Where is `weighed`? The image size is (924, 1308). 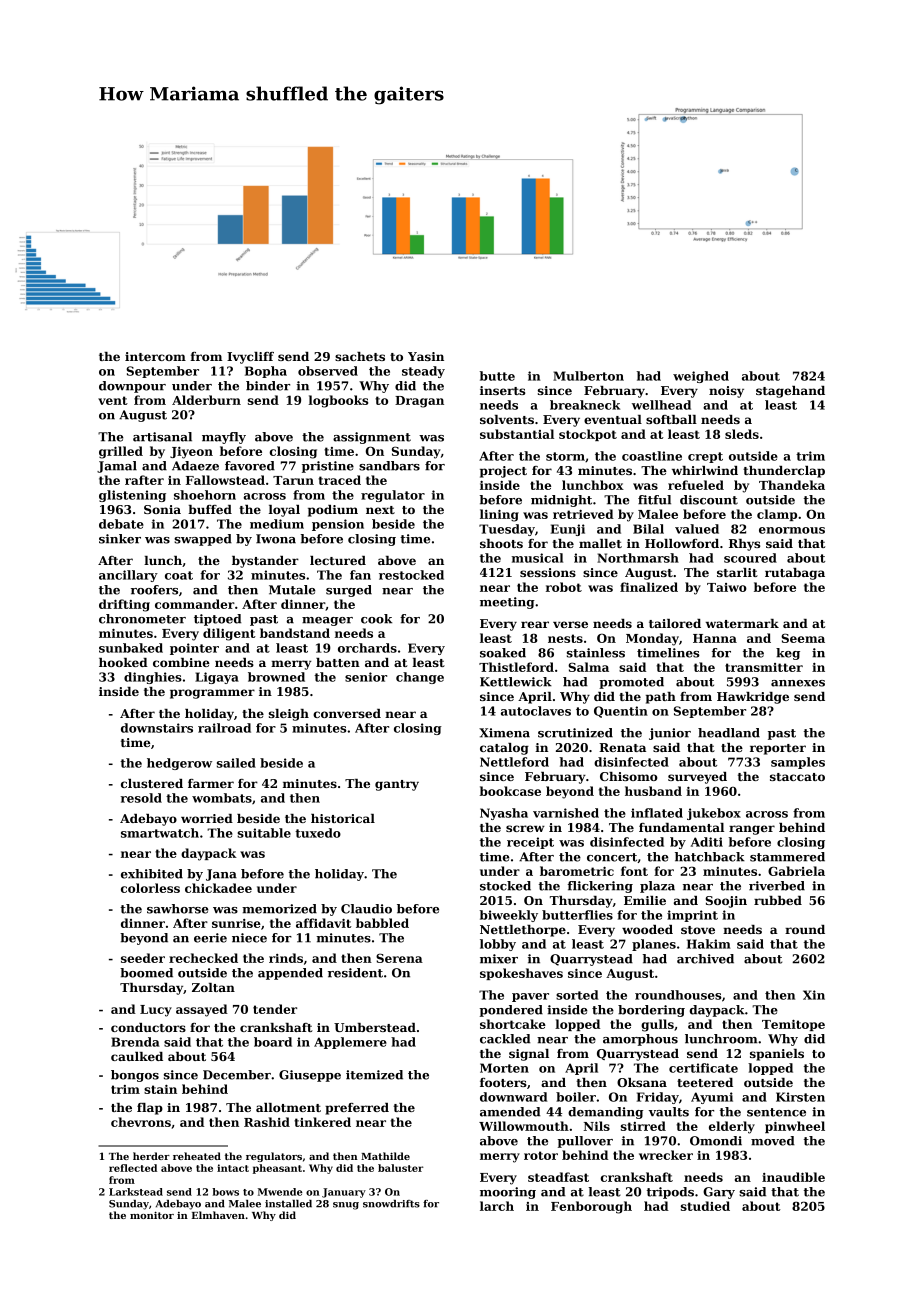
weighed is located at coordinates (701, 377).
